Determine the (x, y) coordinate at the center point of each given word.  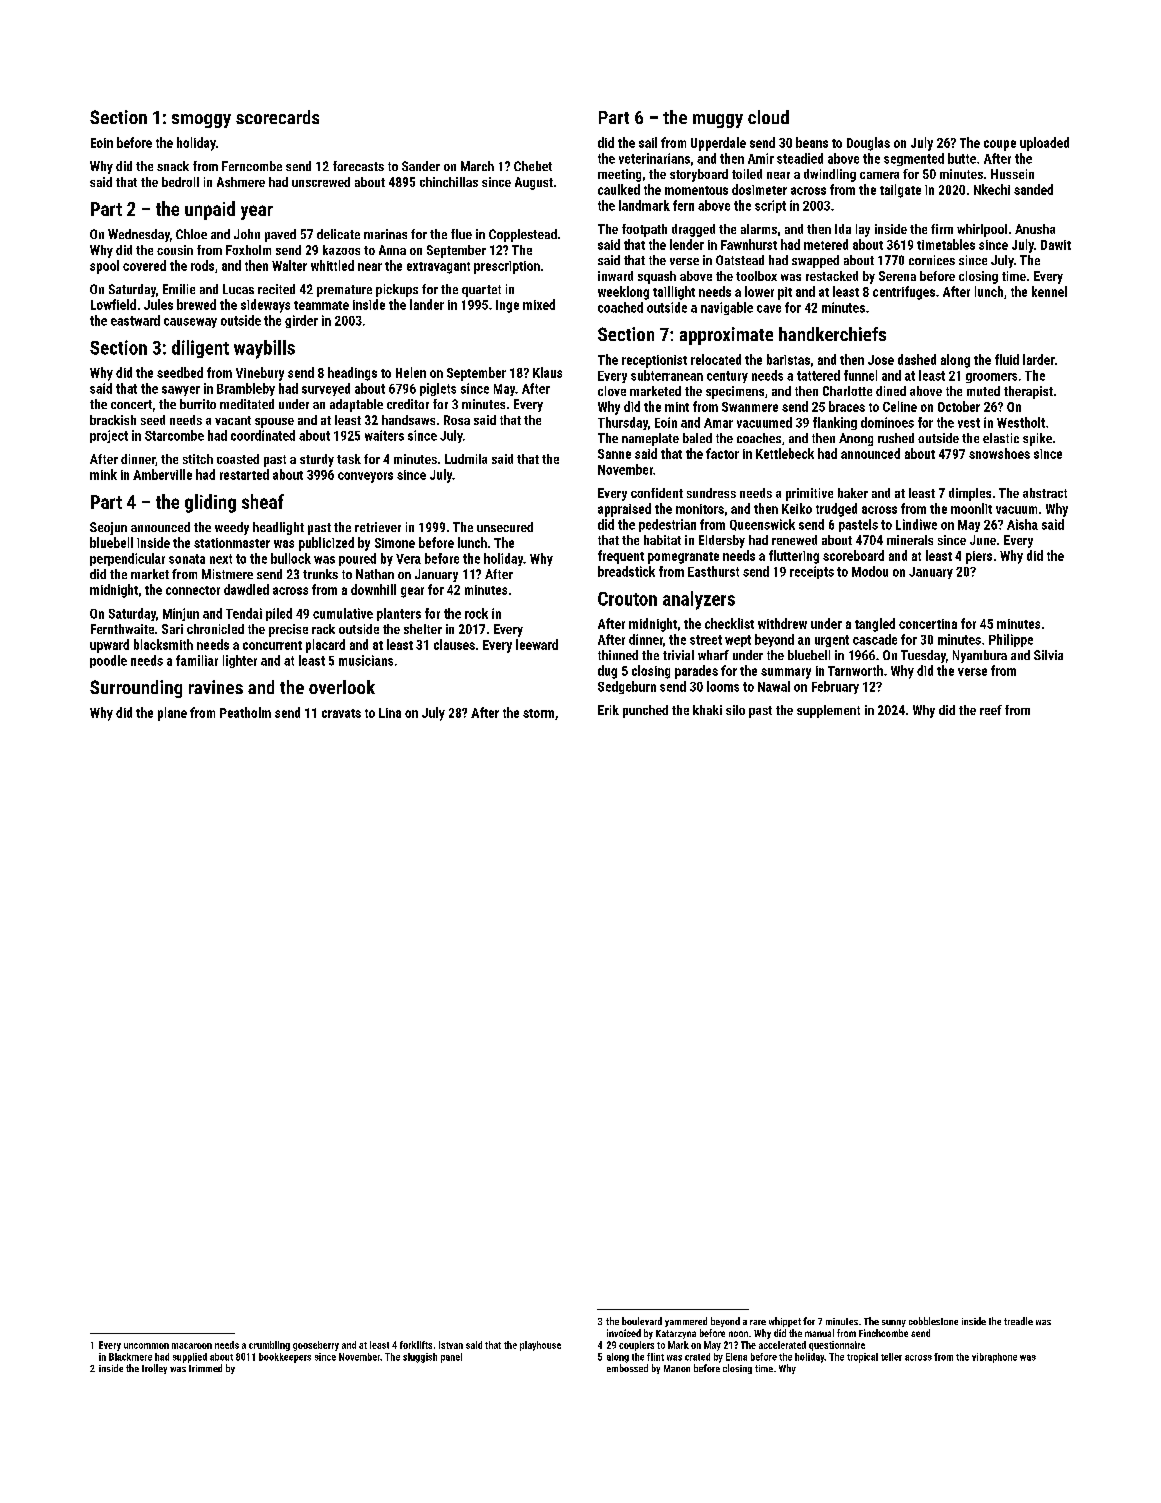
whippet (785, 1322)
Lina (390, 713)
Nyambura (980, 656)
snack (173, 166)
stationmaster (232, 543)
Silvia (1048, 655)
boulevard (642, 1321)
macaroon (192, 1346)
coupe (1000, 145)
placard (325, 646)
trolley (154, 1369)
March (477, 166)
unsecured (505, 527)
